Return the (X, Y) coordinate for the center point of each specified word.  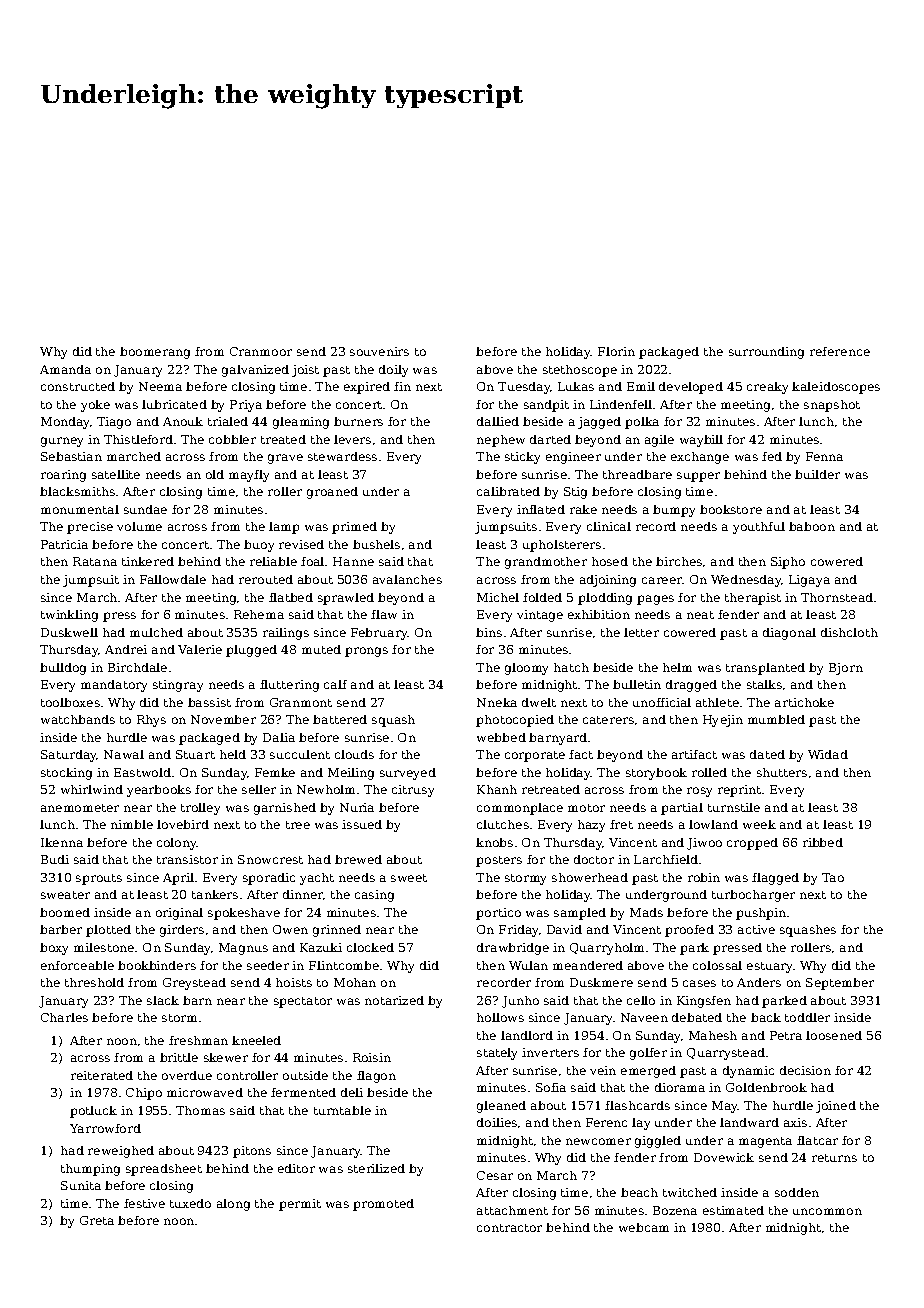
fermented (303, 1092)
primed (354, 528)
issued (362, 824)
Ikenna (62, 842)
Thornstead (837, 597)
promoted (383, 1205)
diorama (680, 1087)
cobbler (232, 439)
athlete (717, 702)
